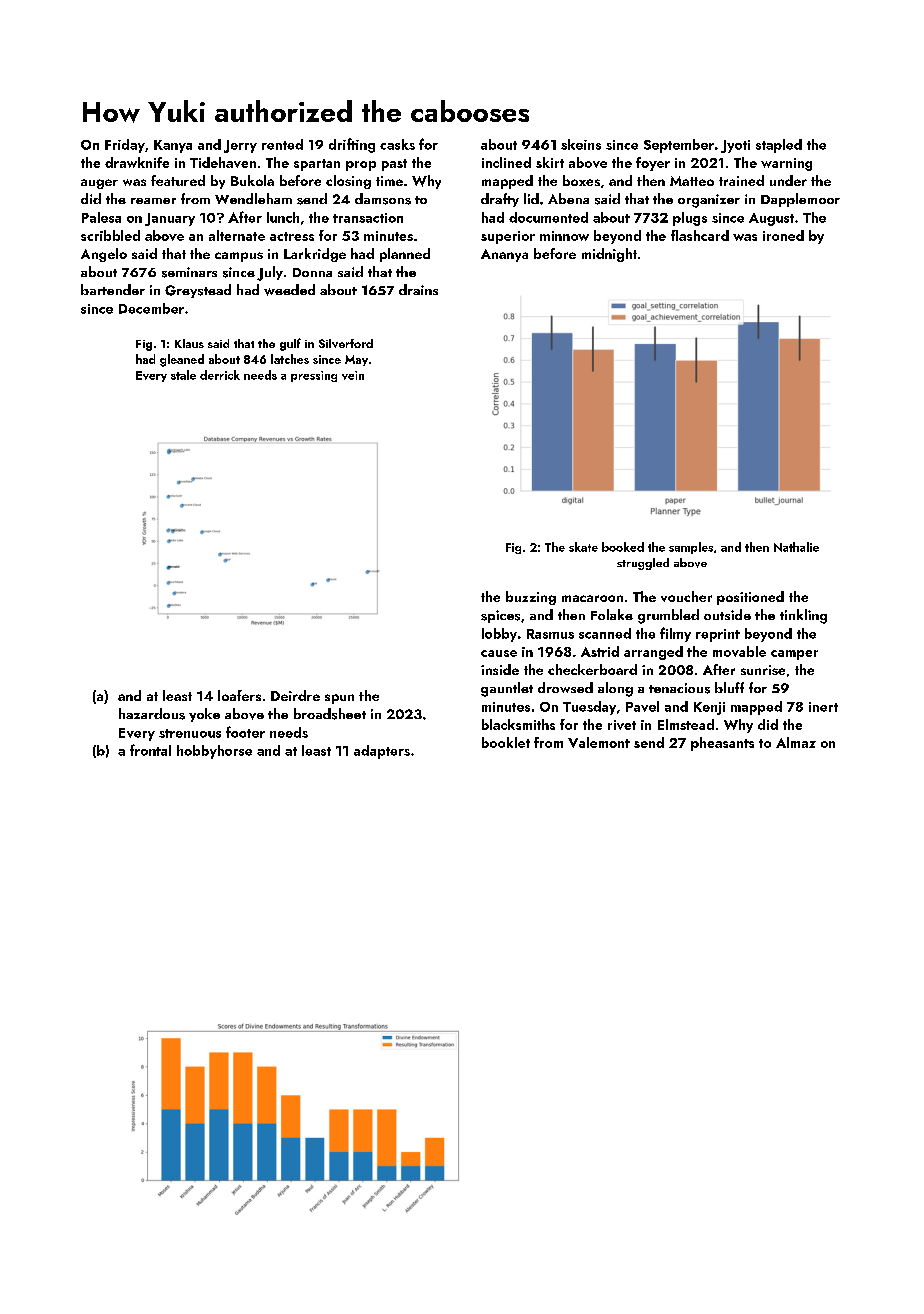 The image size is (924, 1314). Describe the element at coordinates (214, 752) in the page. I see `hobbyhorse` at that location.
